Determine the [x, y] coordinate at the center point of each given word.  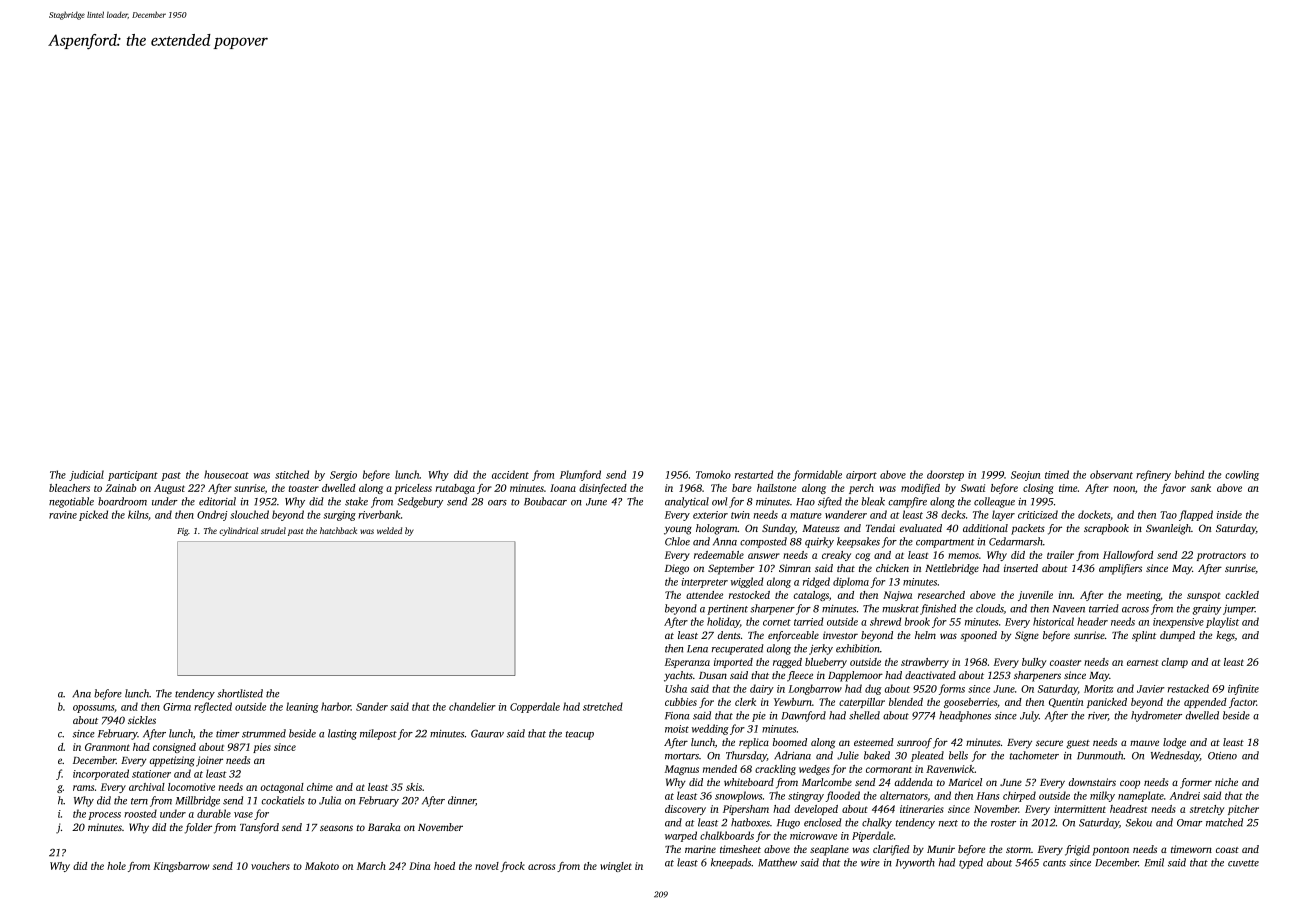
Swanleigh [1168, 529]
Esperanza [687, 663]
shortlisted [240, 693]
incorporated [101, 774]
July [1029, 716]
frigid [1077, 850]
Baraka [384, 827]
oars [497, 503]
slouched [249, 514]
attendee [704, 595]
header [1092, 621]
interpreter [705, 583]
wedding [710, 729]
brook [917, 621]
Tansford [259, 828]
